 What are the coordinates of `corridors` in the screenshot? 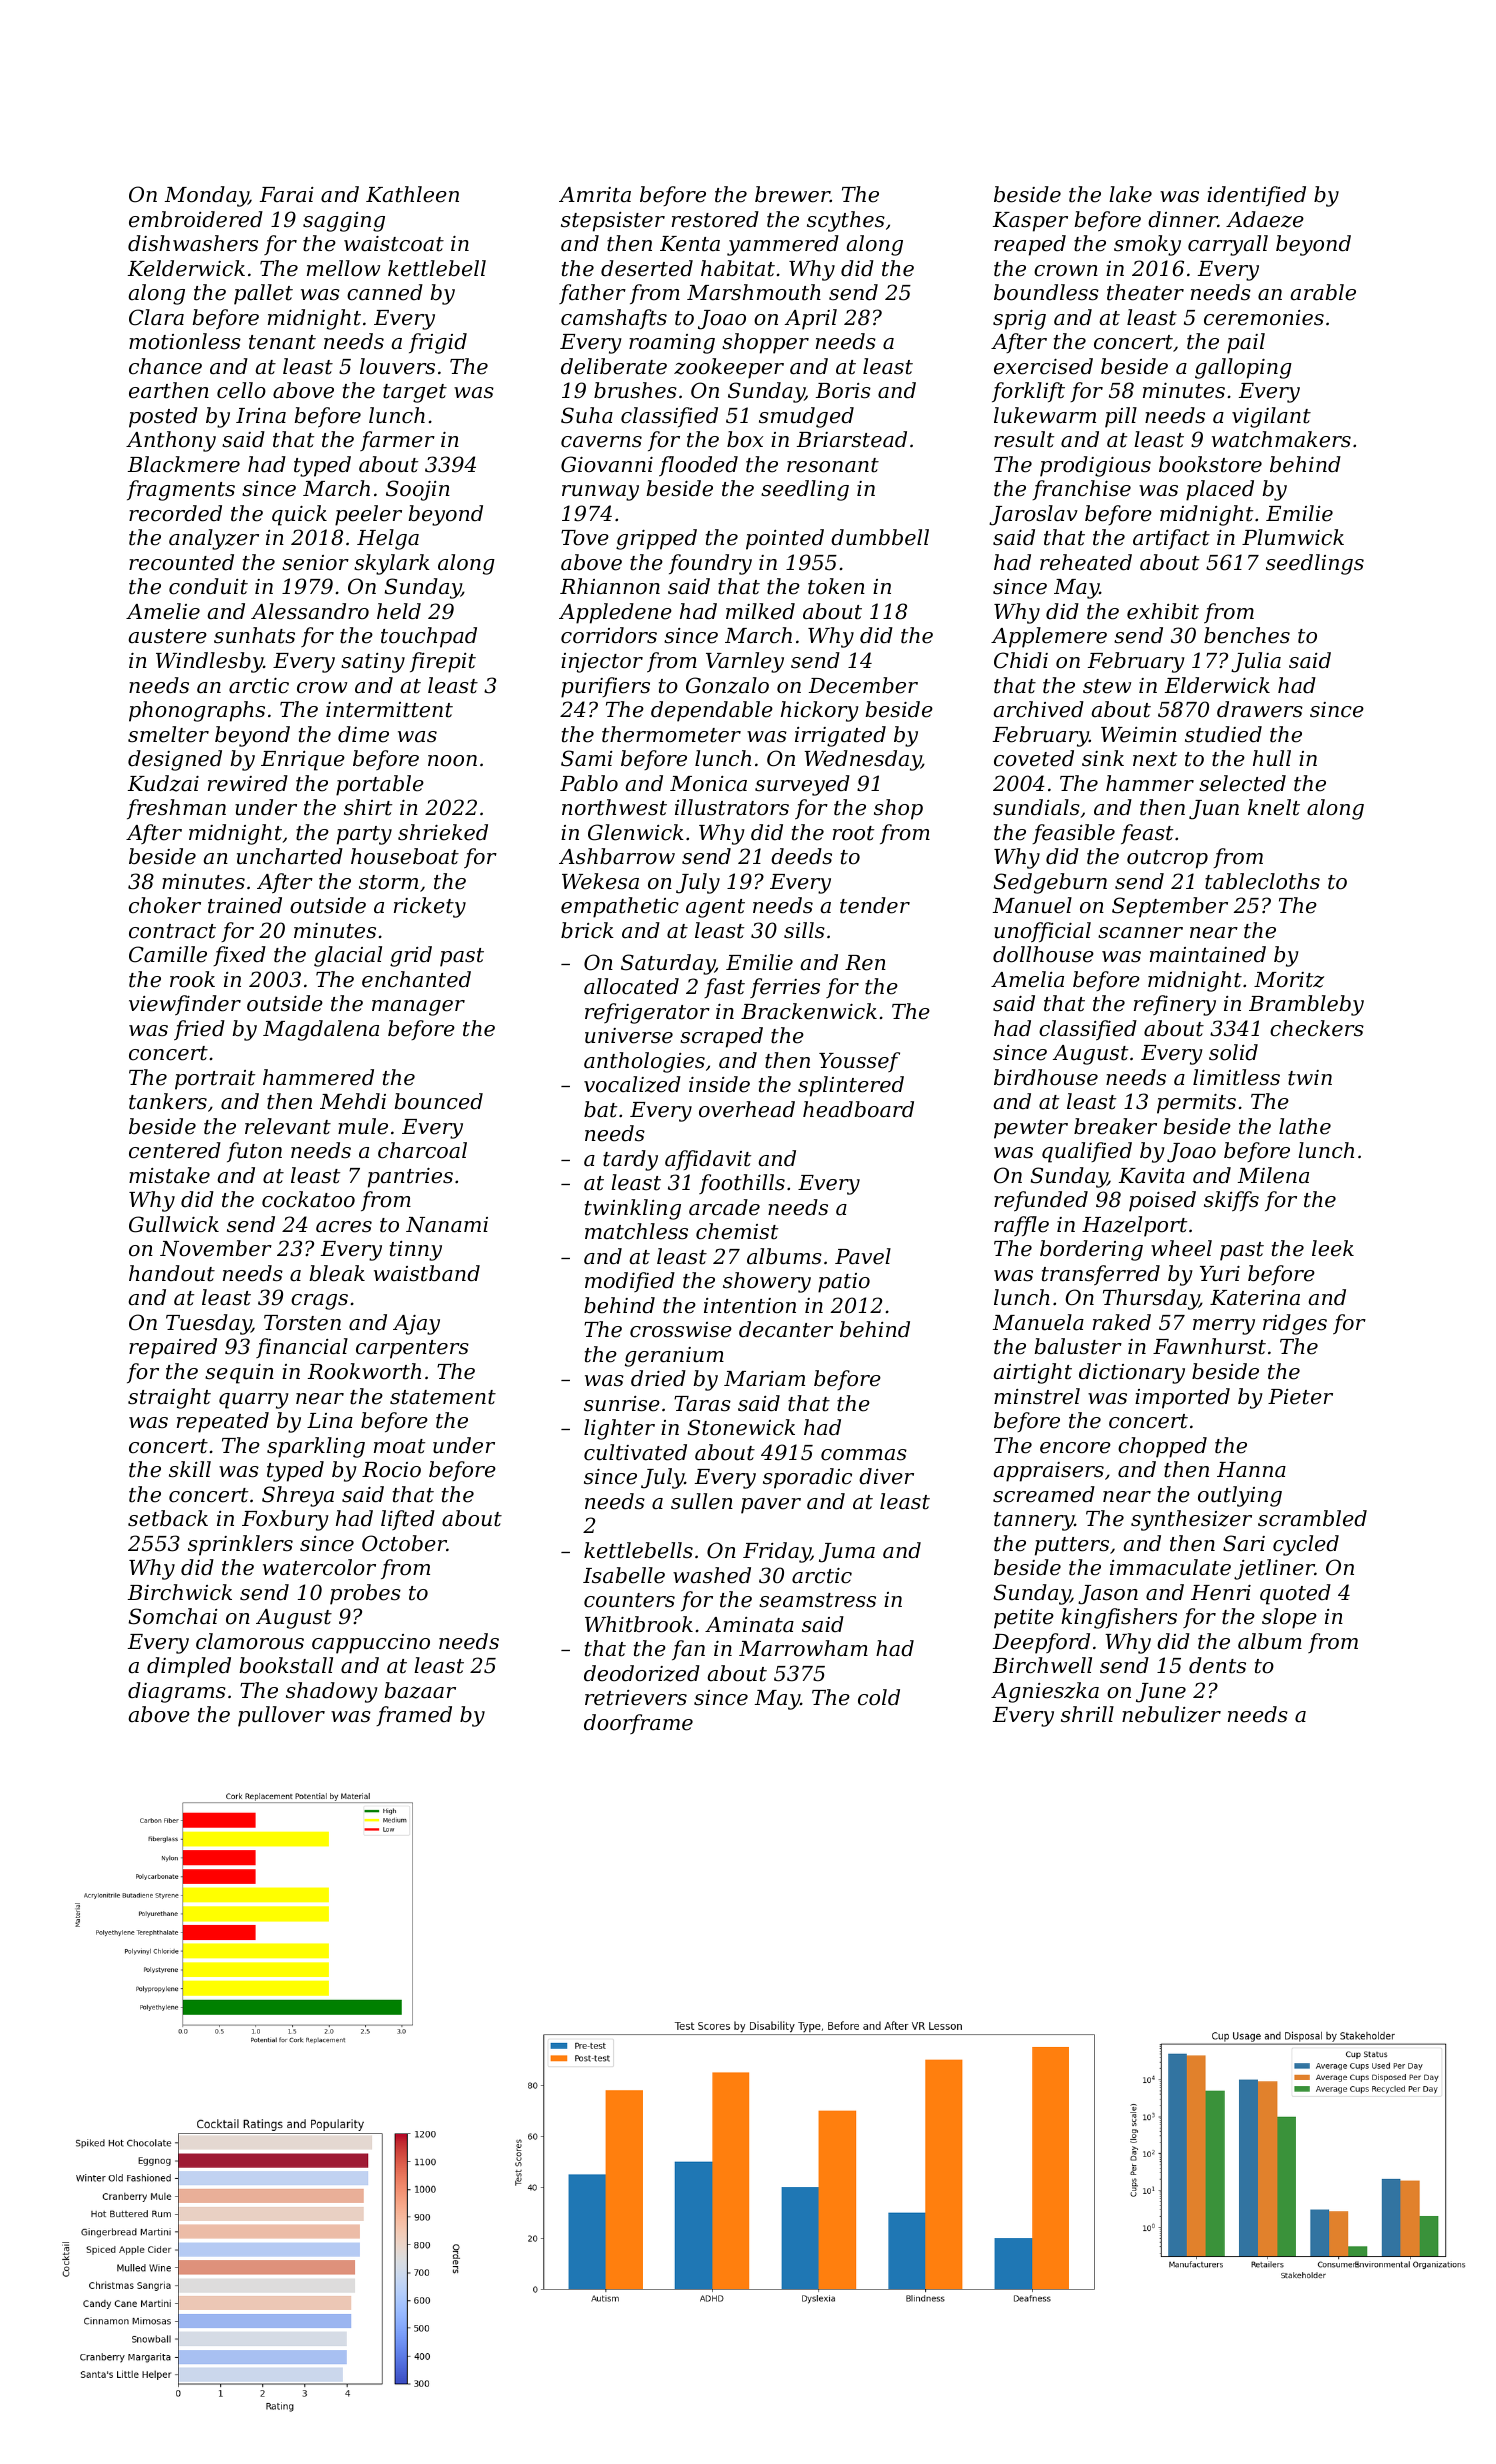 It's located at (609, 635).
